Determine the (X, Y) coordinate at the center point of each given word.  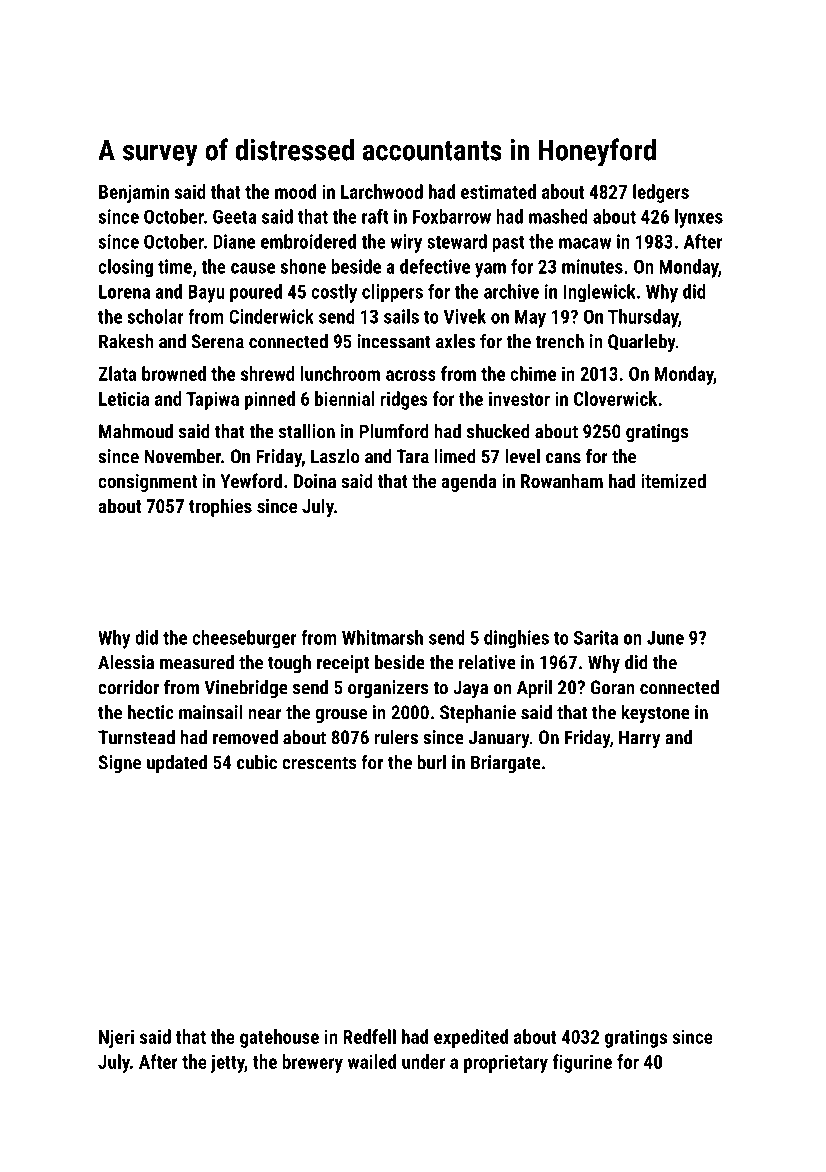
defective (435, 266)
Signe (119, 764)
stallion (307, 431)
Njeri (116, 1038)
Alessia (126, 662)
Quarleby (642, 343)
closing (125, 268)
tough (289, 664)
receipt (343, 664)
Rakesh (126, 341)
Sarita (596, 637)
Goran (613, 687)
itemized (673, 480)
